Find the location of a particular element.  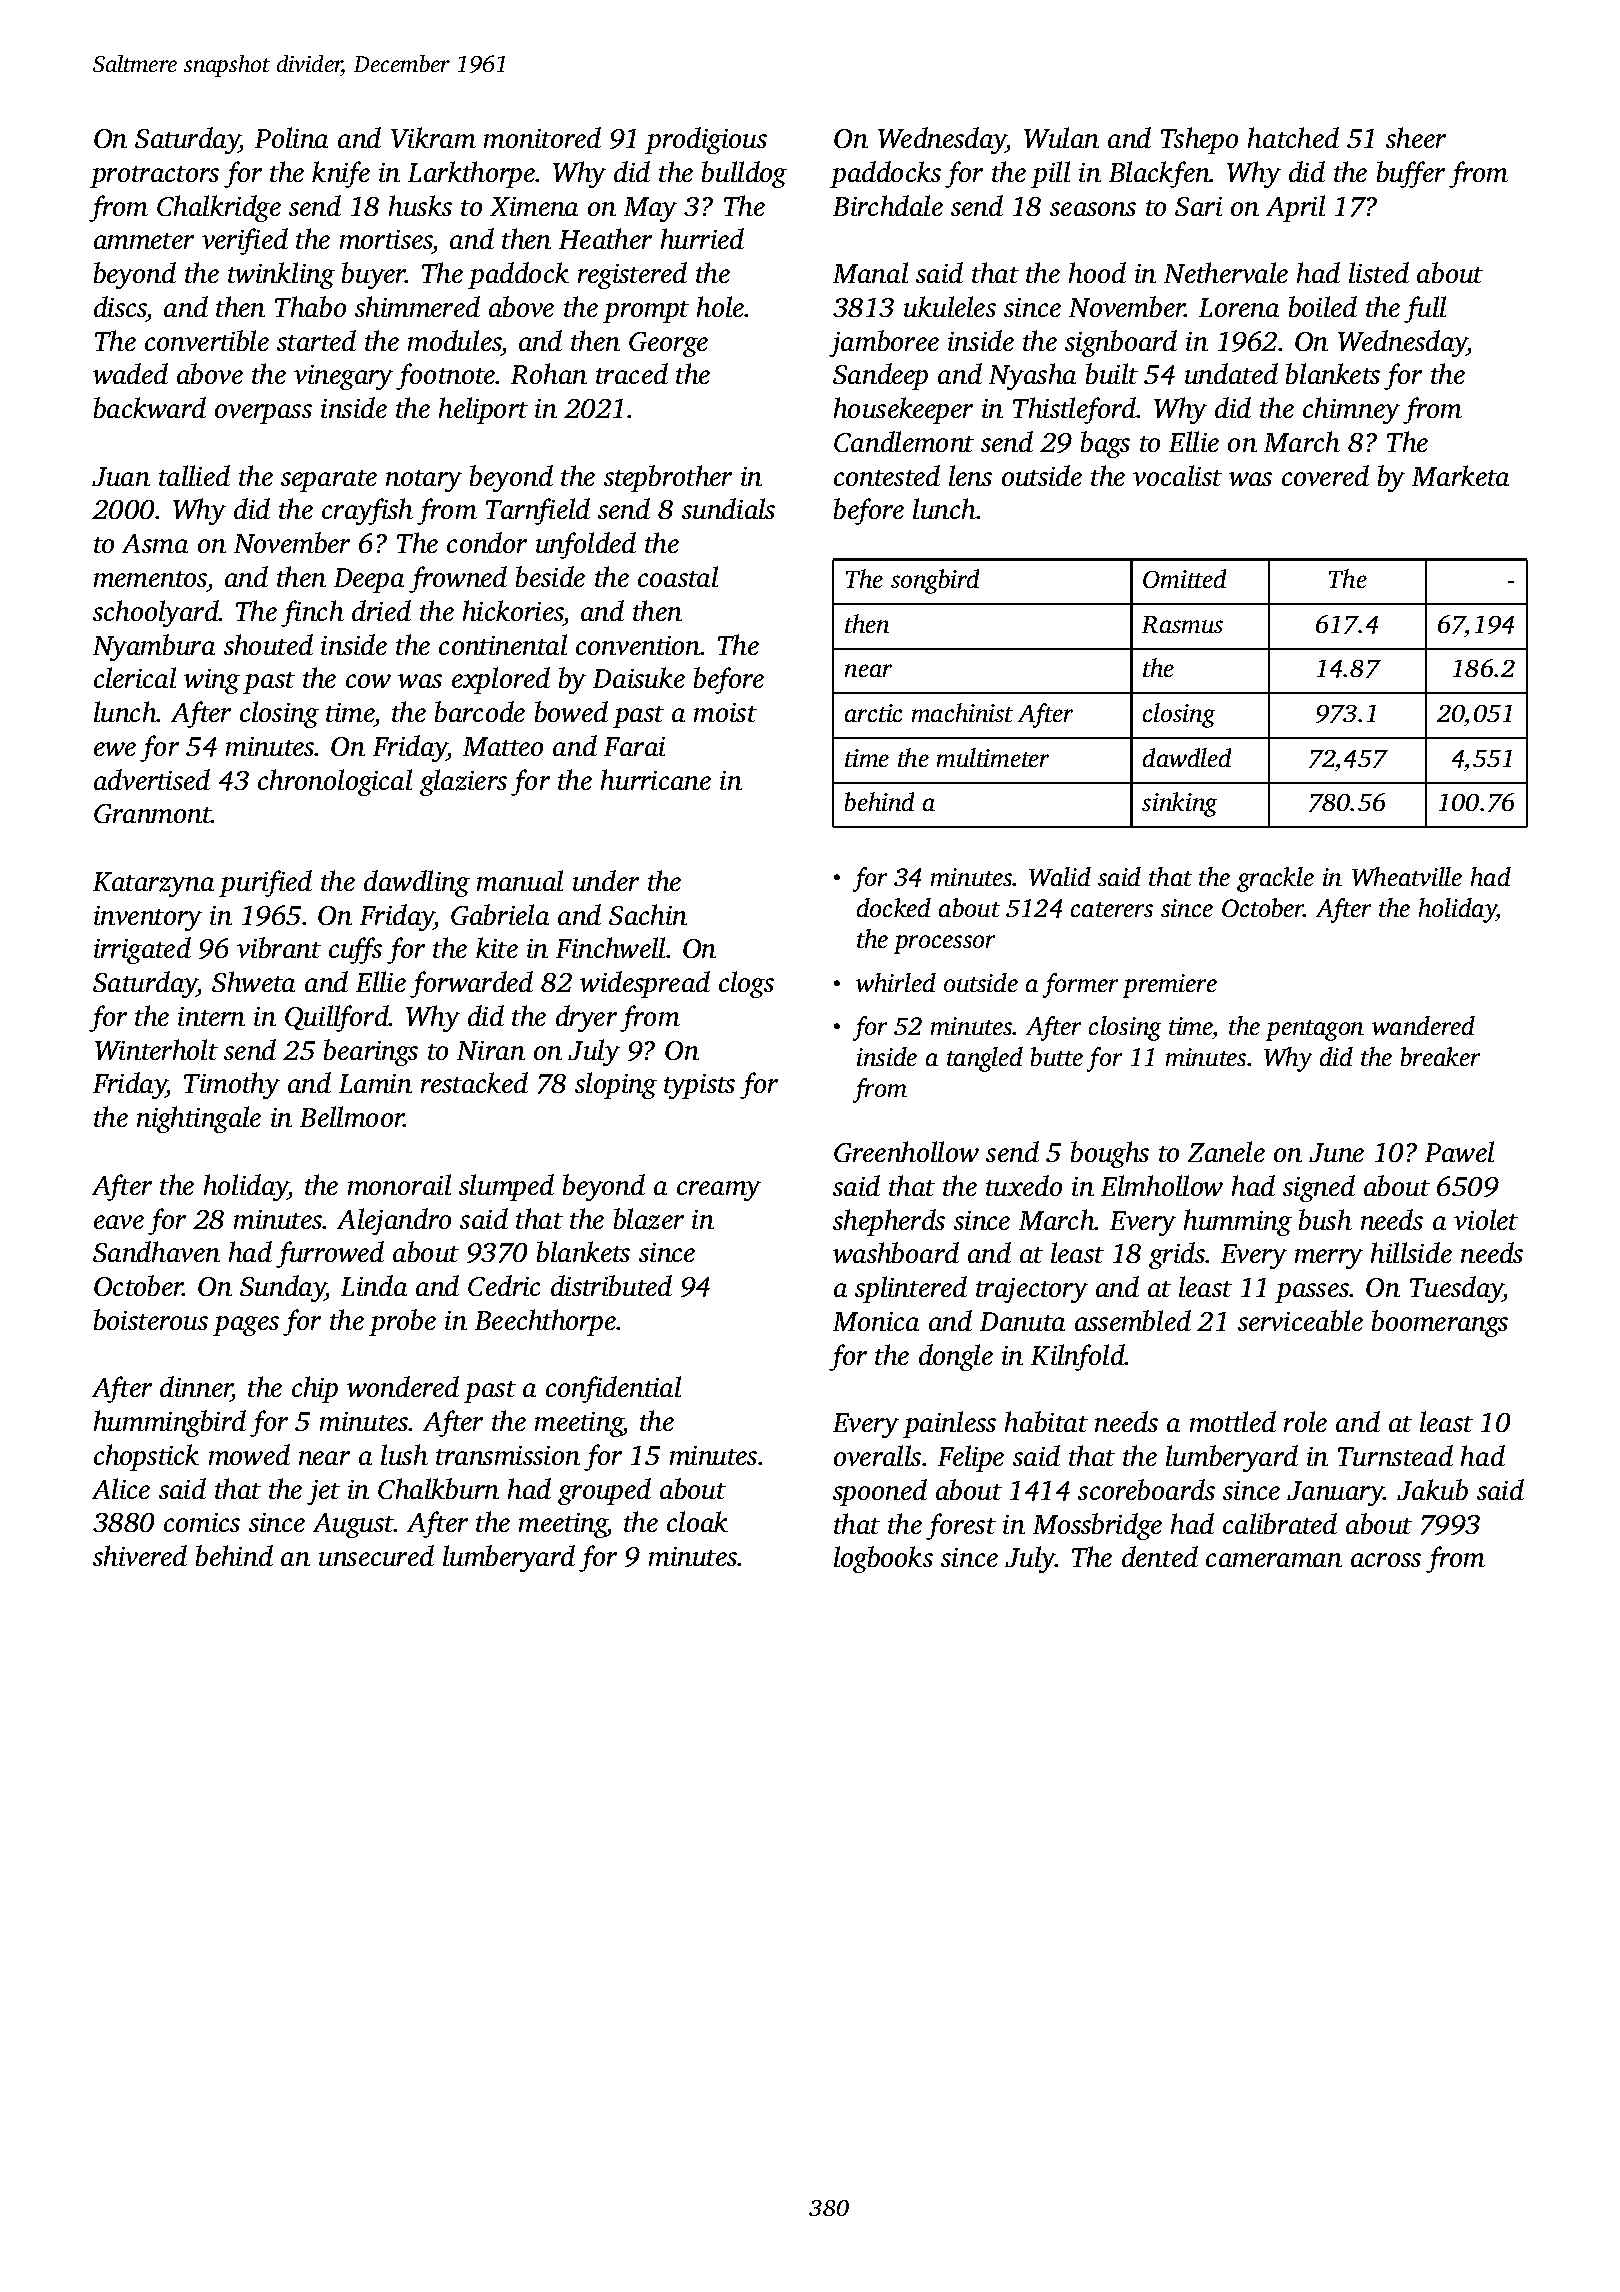

songbird is located at coordinates (935, 581).
